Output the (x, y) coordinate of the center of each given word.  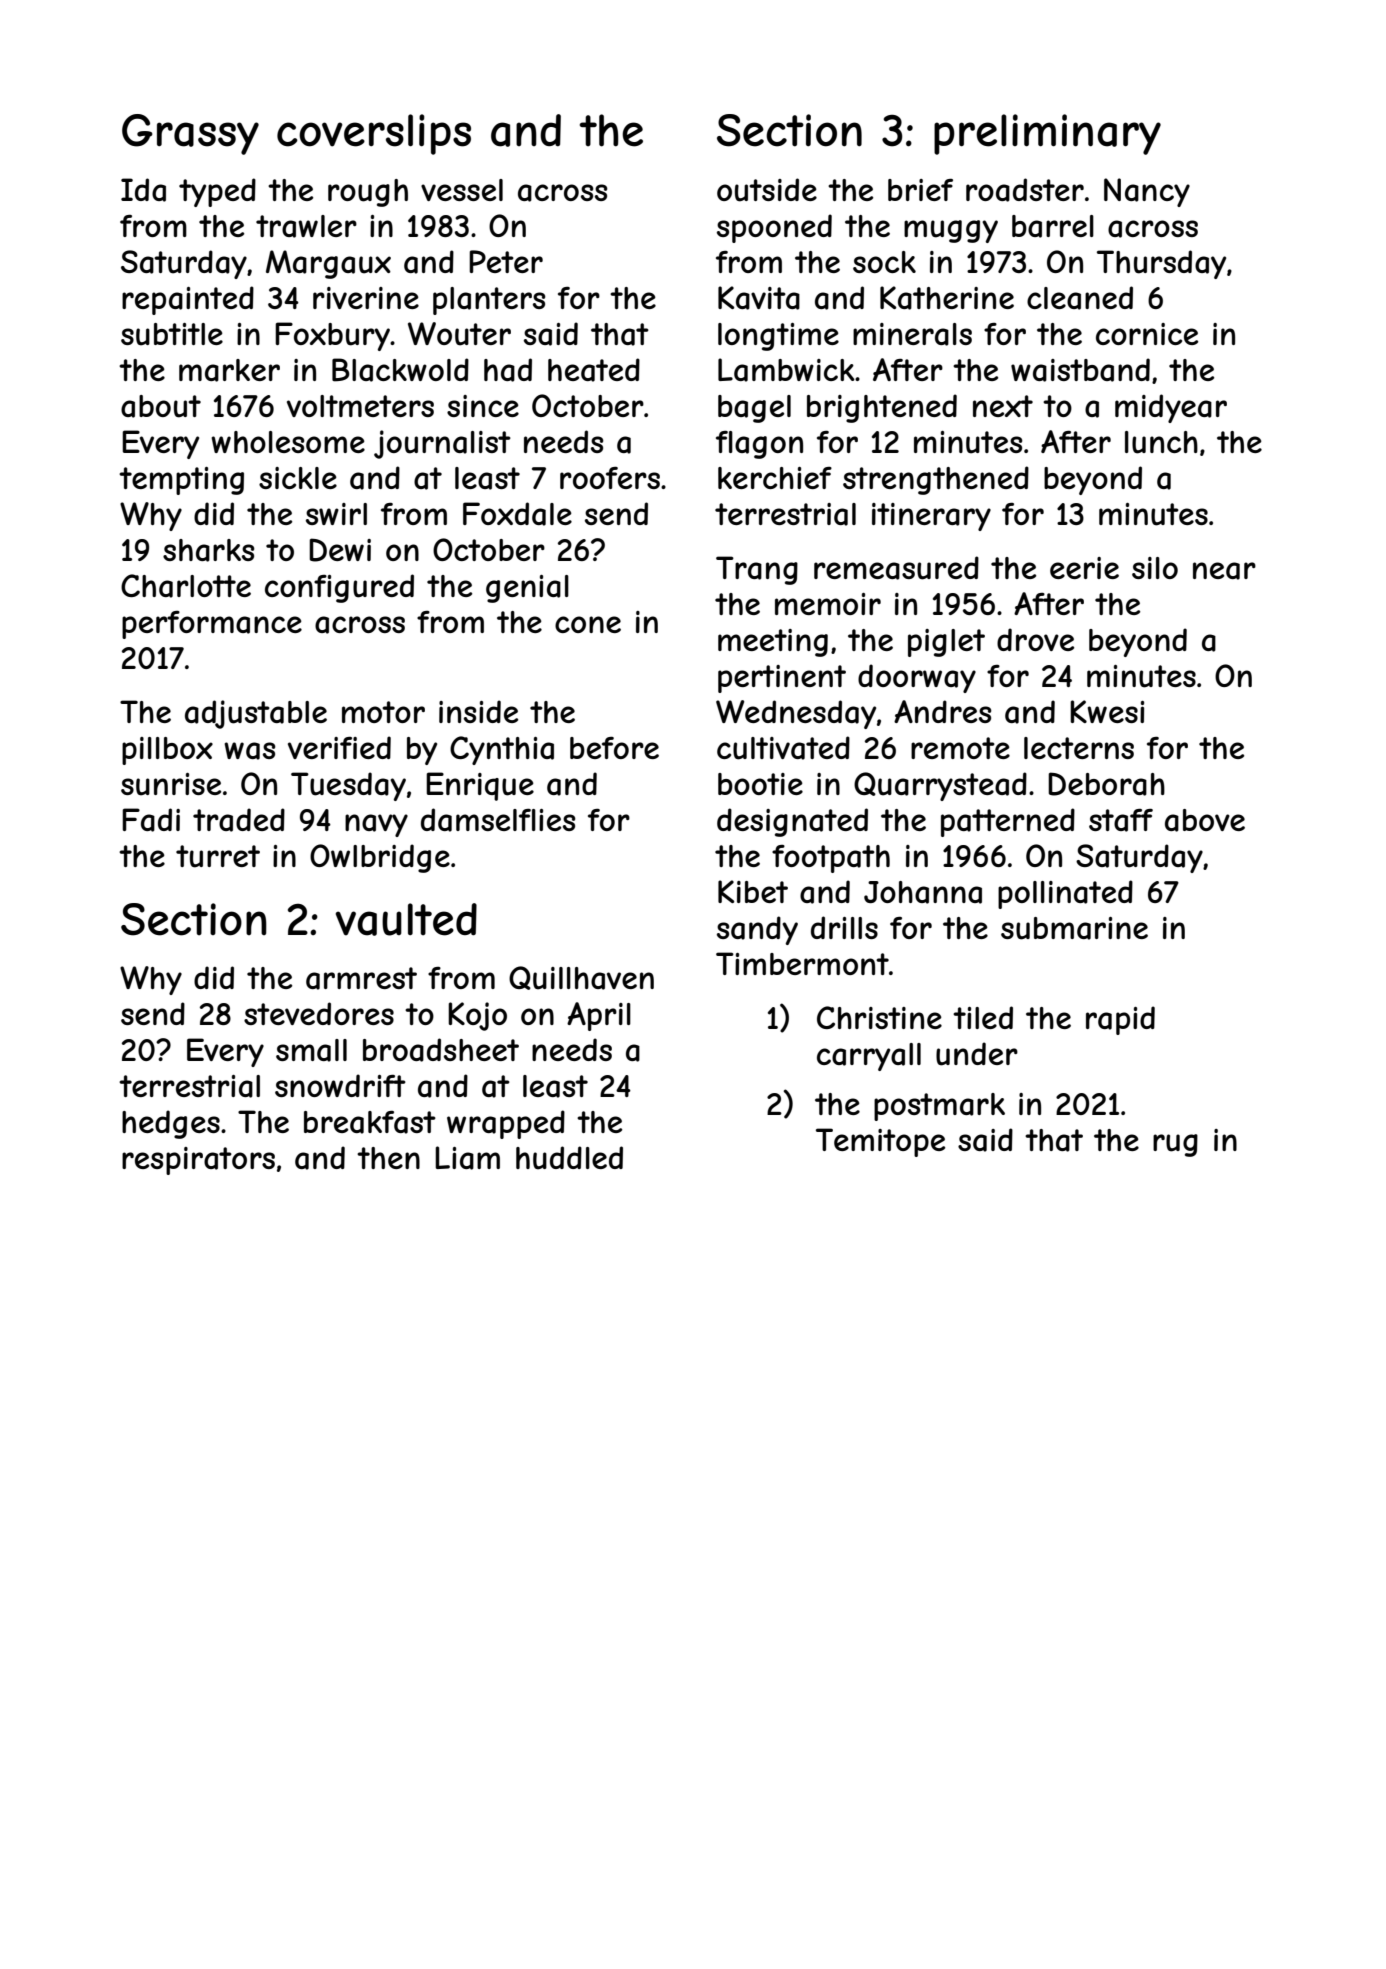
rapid (1120, 1020)
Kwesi (1107, 711)
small (311, 1050)
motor (383, 712)
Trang (757, 570)
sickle (298, 478)
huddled (569, 1158)
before (614, 748)
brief (920, 190)
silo (1155, 568)
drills (844, 927)
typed (217, 192)
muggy (951, 231)
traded (239, 820)
